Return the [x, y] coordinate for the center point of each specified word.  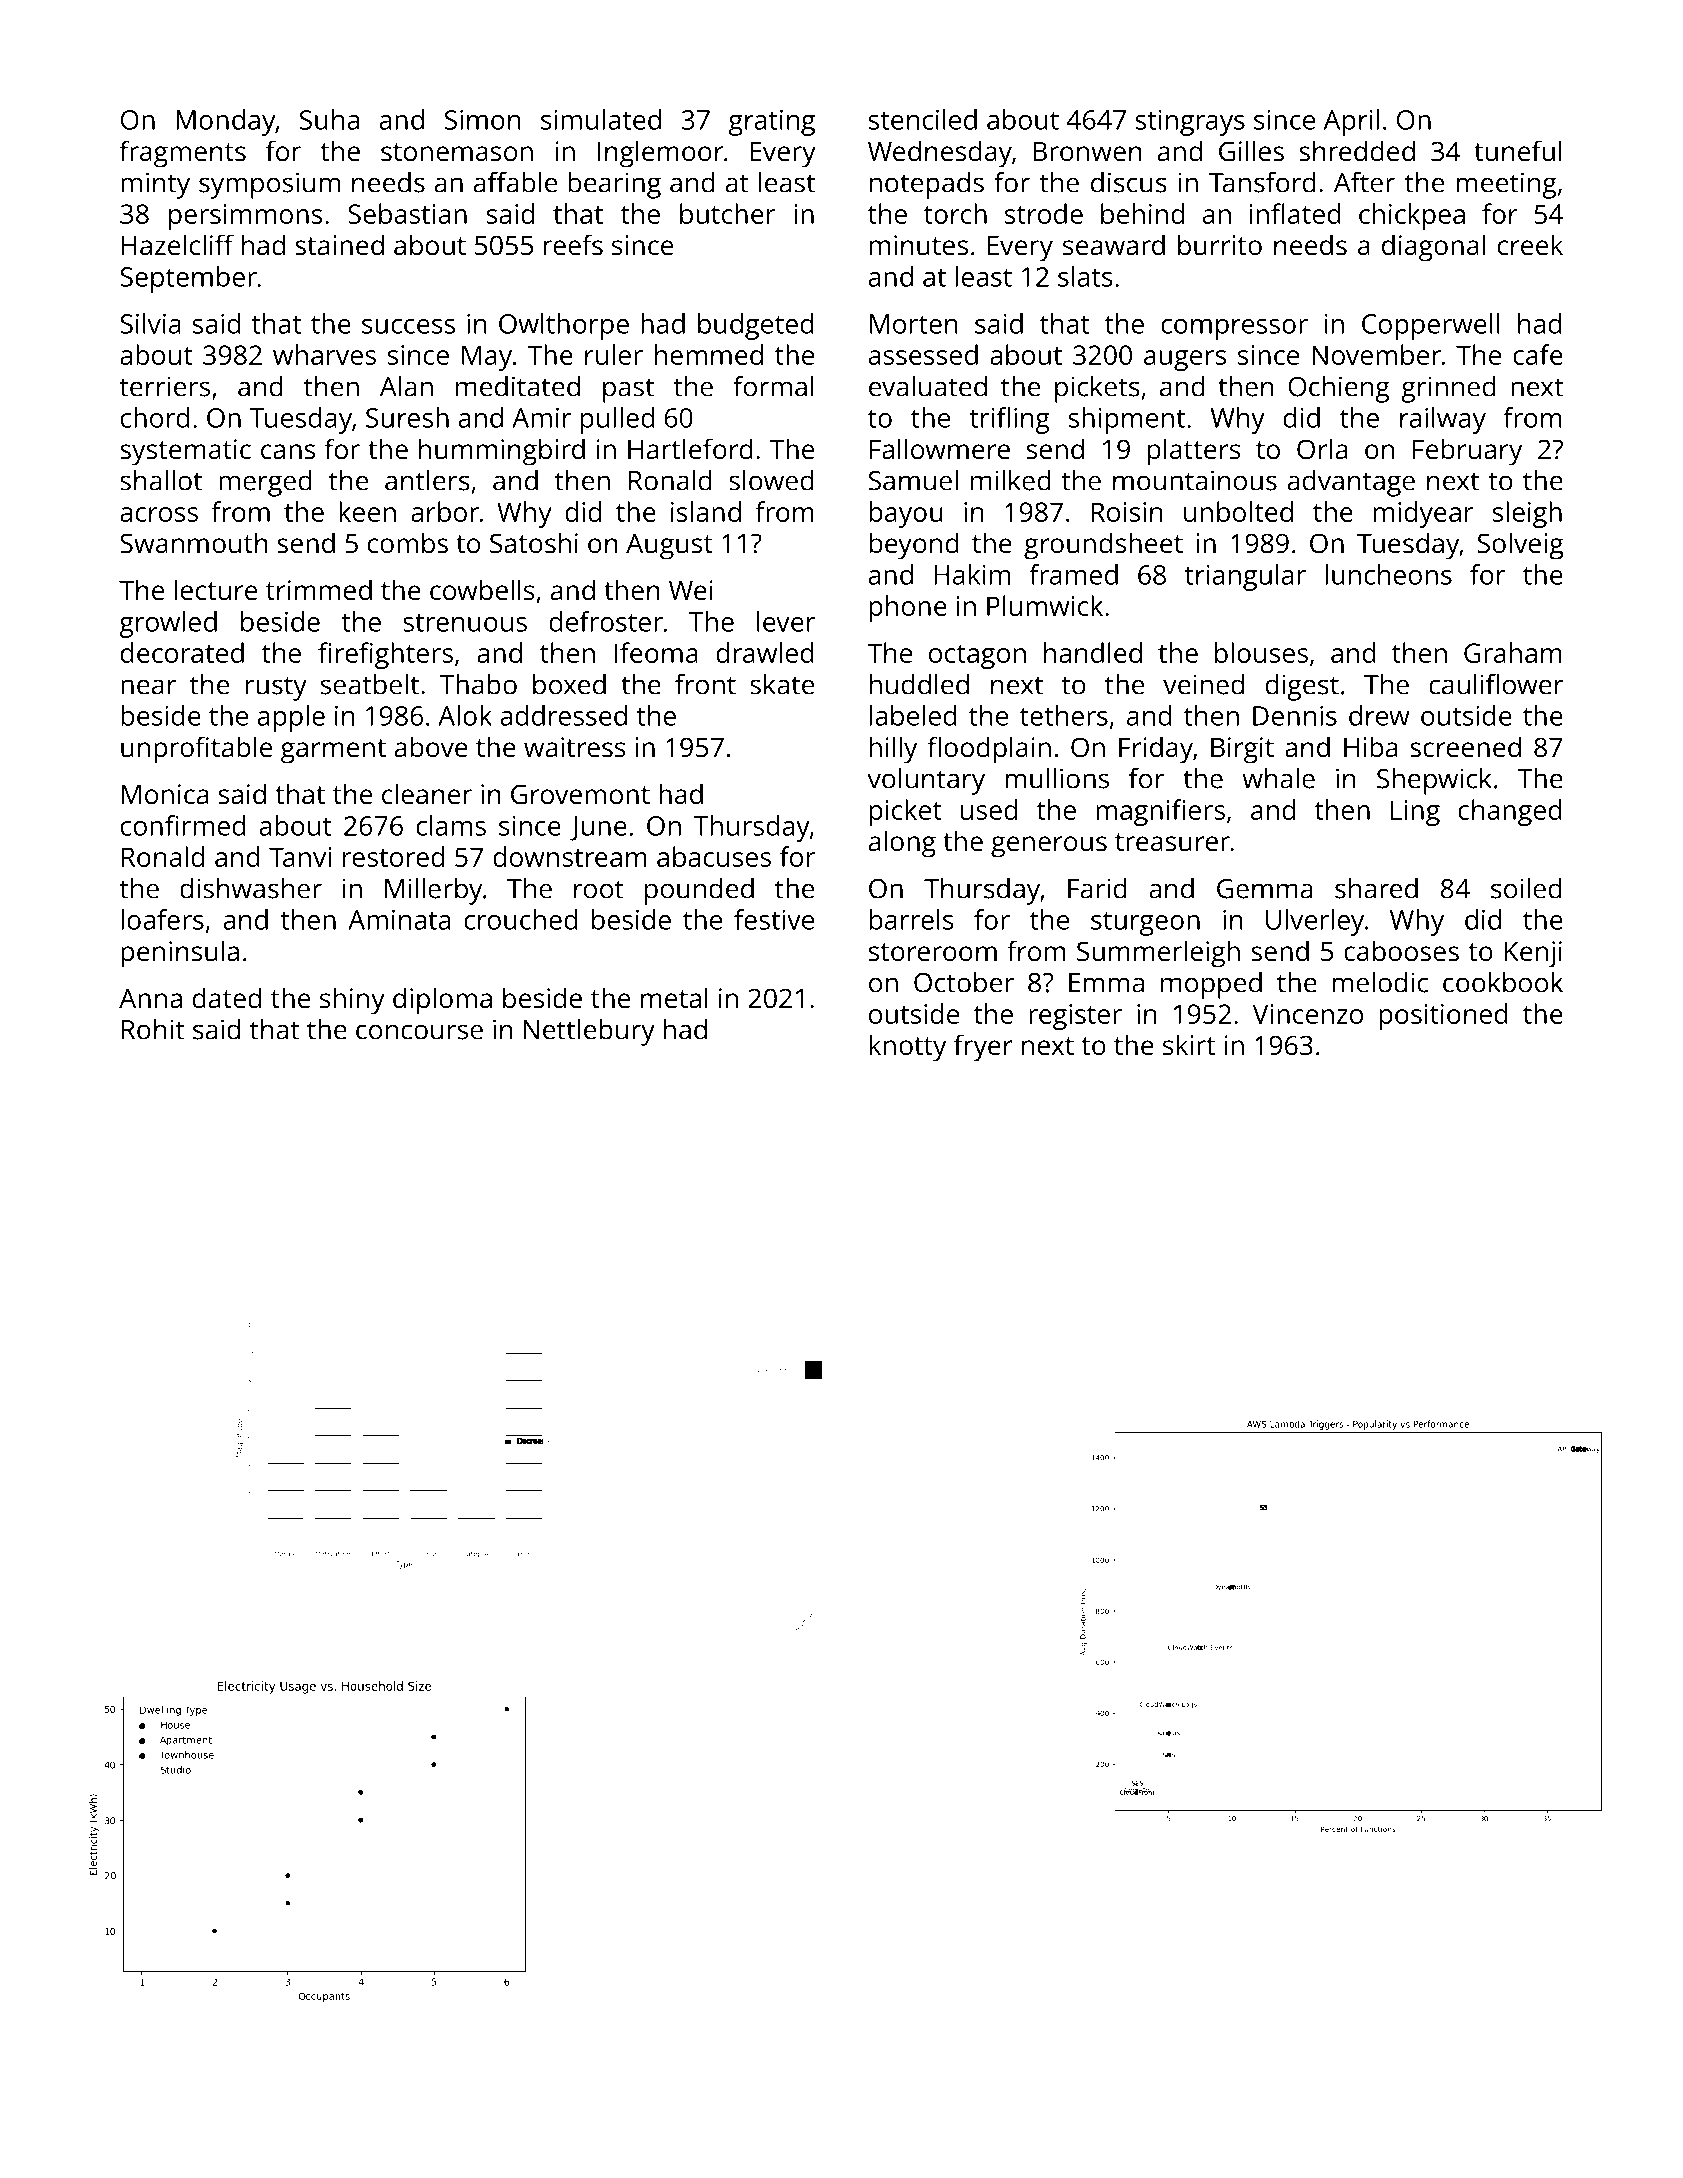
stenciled [923, 119]
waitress [575, 747]
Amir [541, 418]
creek [1530, 245]
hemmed [709, 354]
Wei [691, 590]
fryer [983, 1048]
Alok [465, 715]
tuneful [1518, 150]
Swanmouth [194, 543]
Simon [483, 120]
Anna [150, 998]
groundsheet [1103, 546]
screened [1465, 746]
